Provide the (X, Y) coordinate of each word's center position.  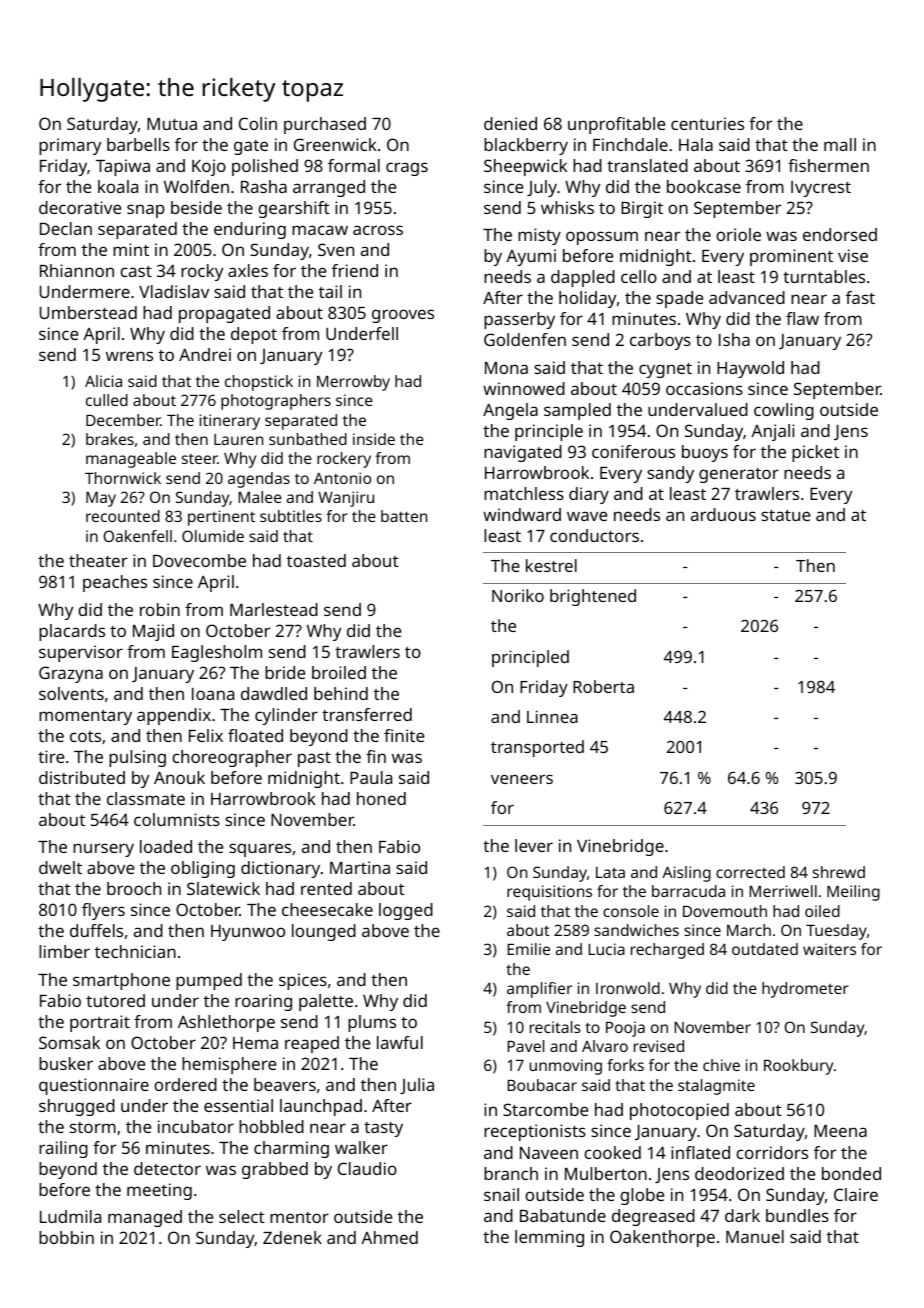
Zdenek (292, 1237)
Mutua (172, 124)
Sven (336, 249)
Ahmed (389, 1237)
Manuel (755, 1236)
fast (860, 297)
